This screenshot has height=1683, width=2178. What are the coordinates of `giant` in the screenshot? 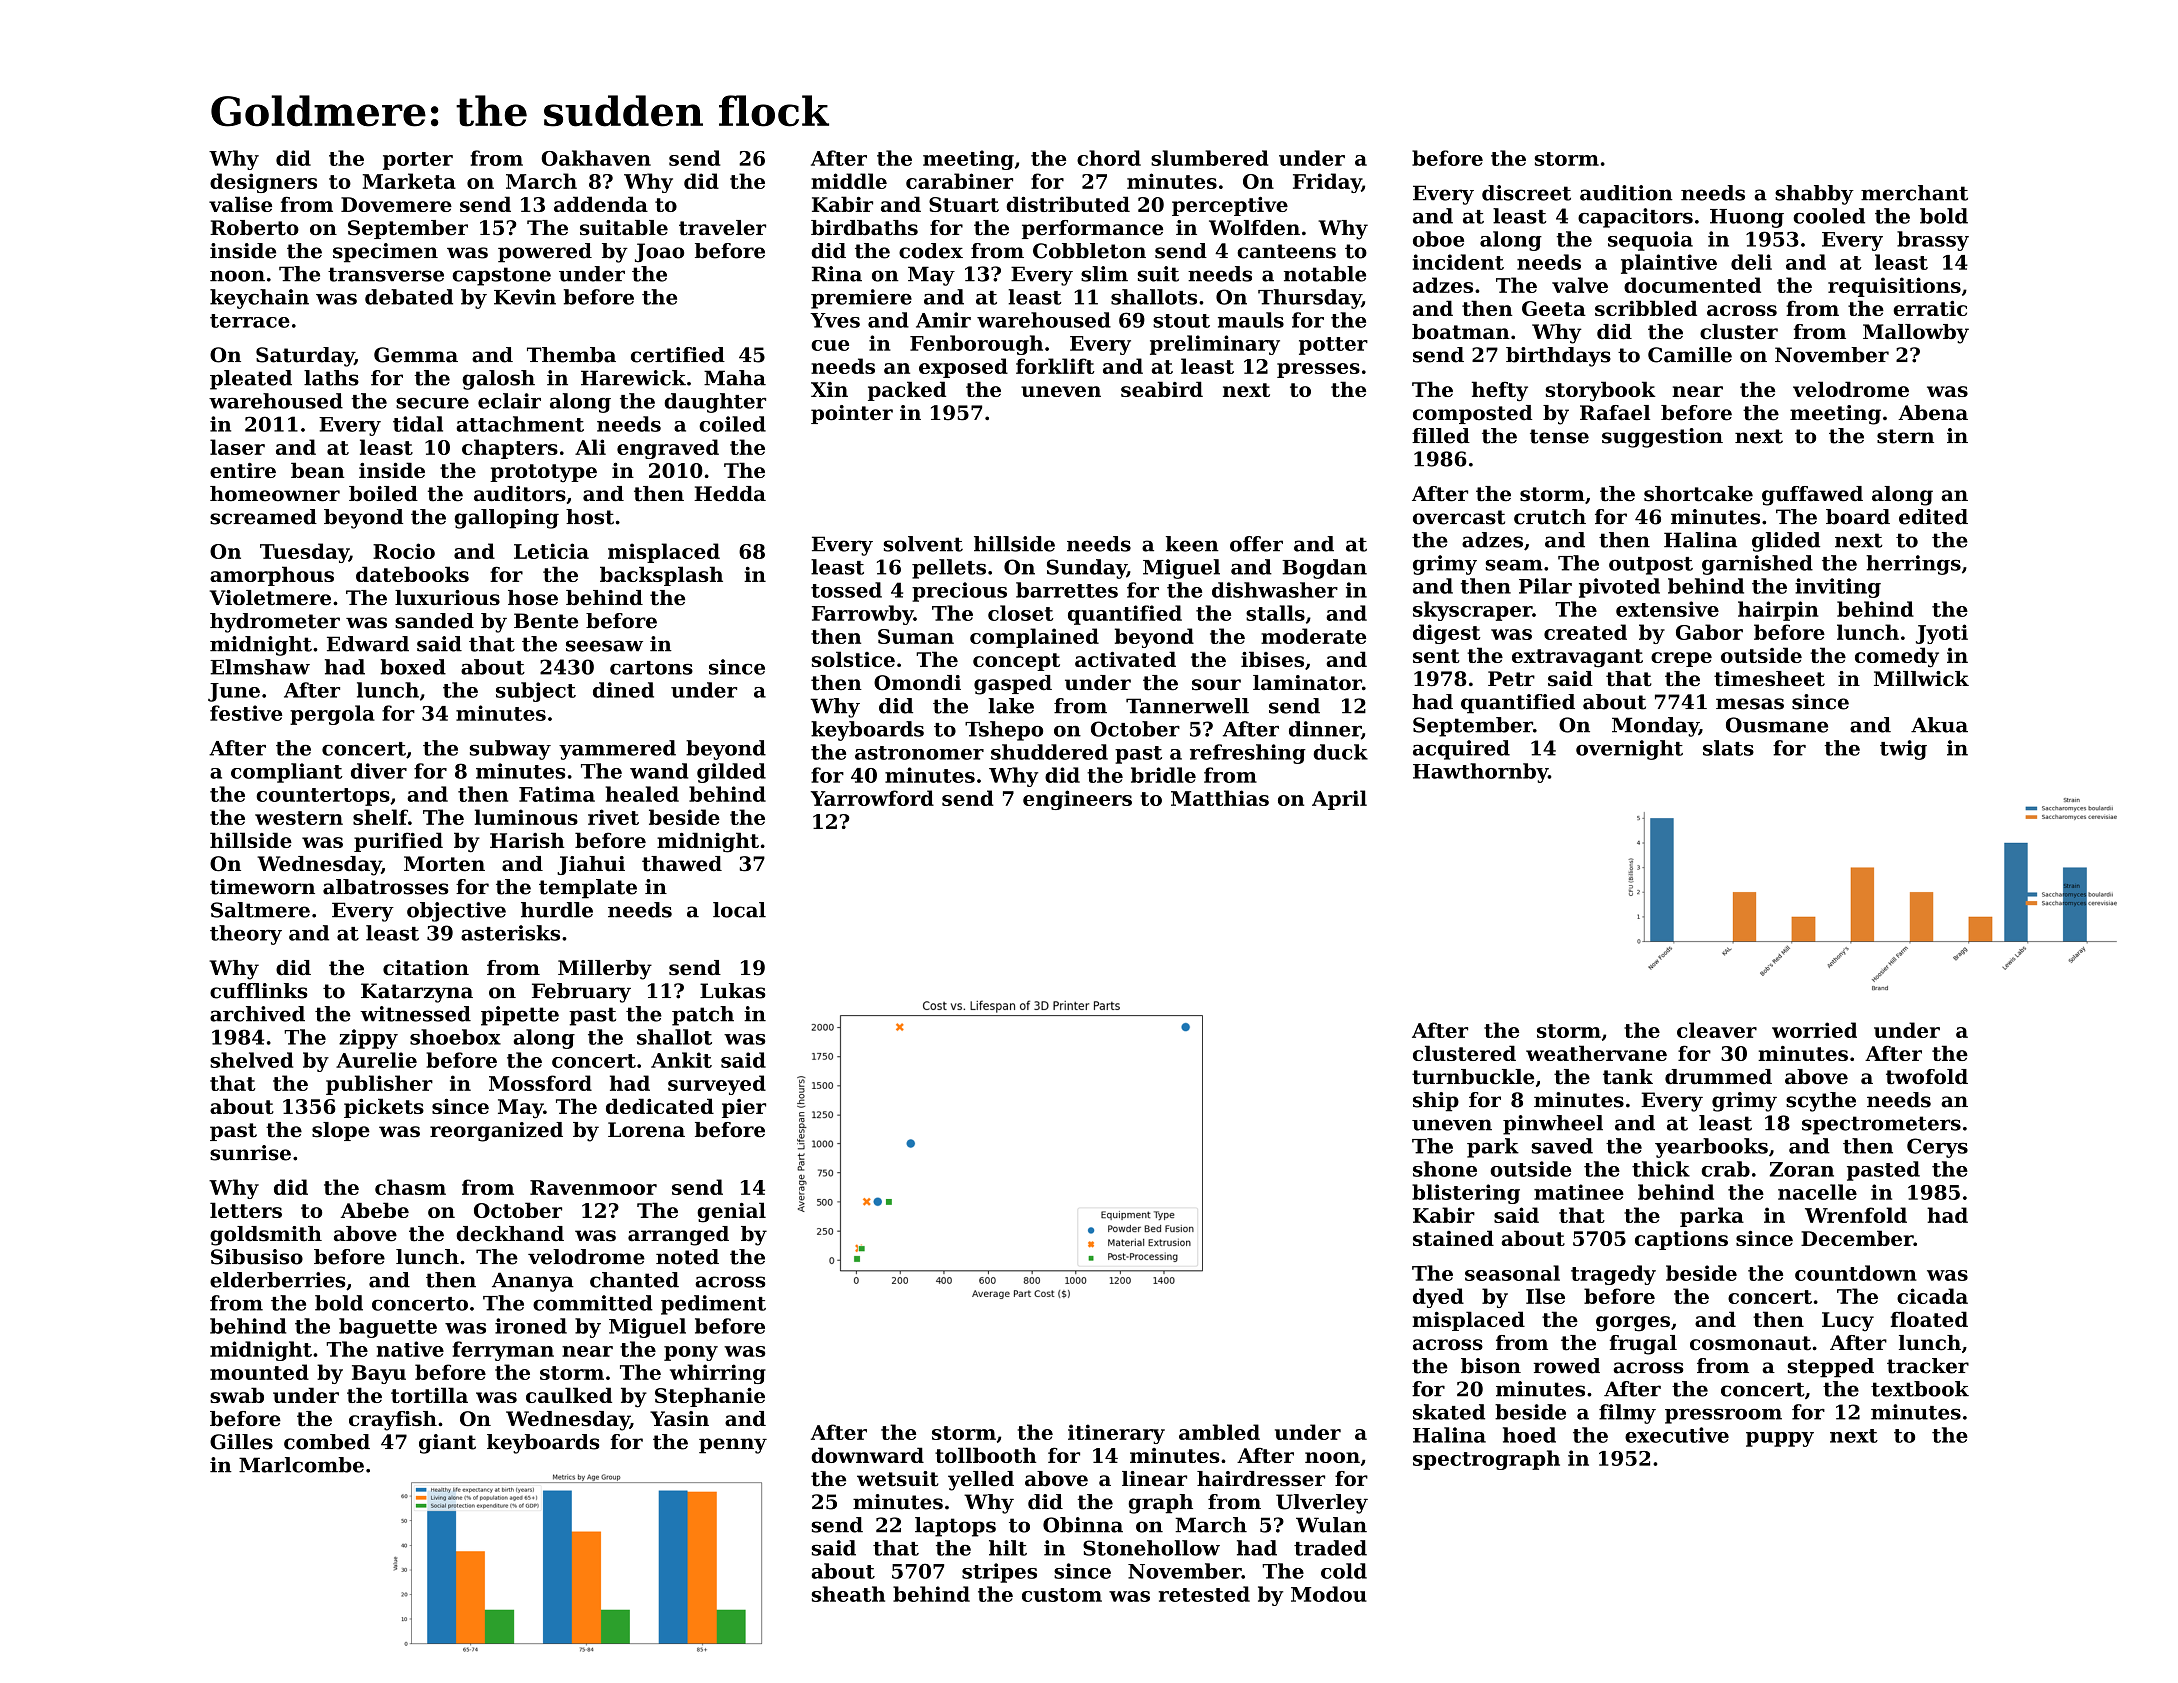 It's located at (447, 1444).
